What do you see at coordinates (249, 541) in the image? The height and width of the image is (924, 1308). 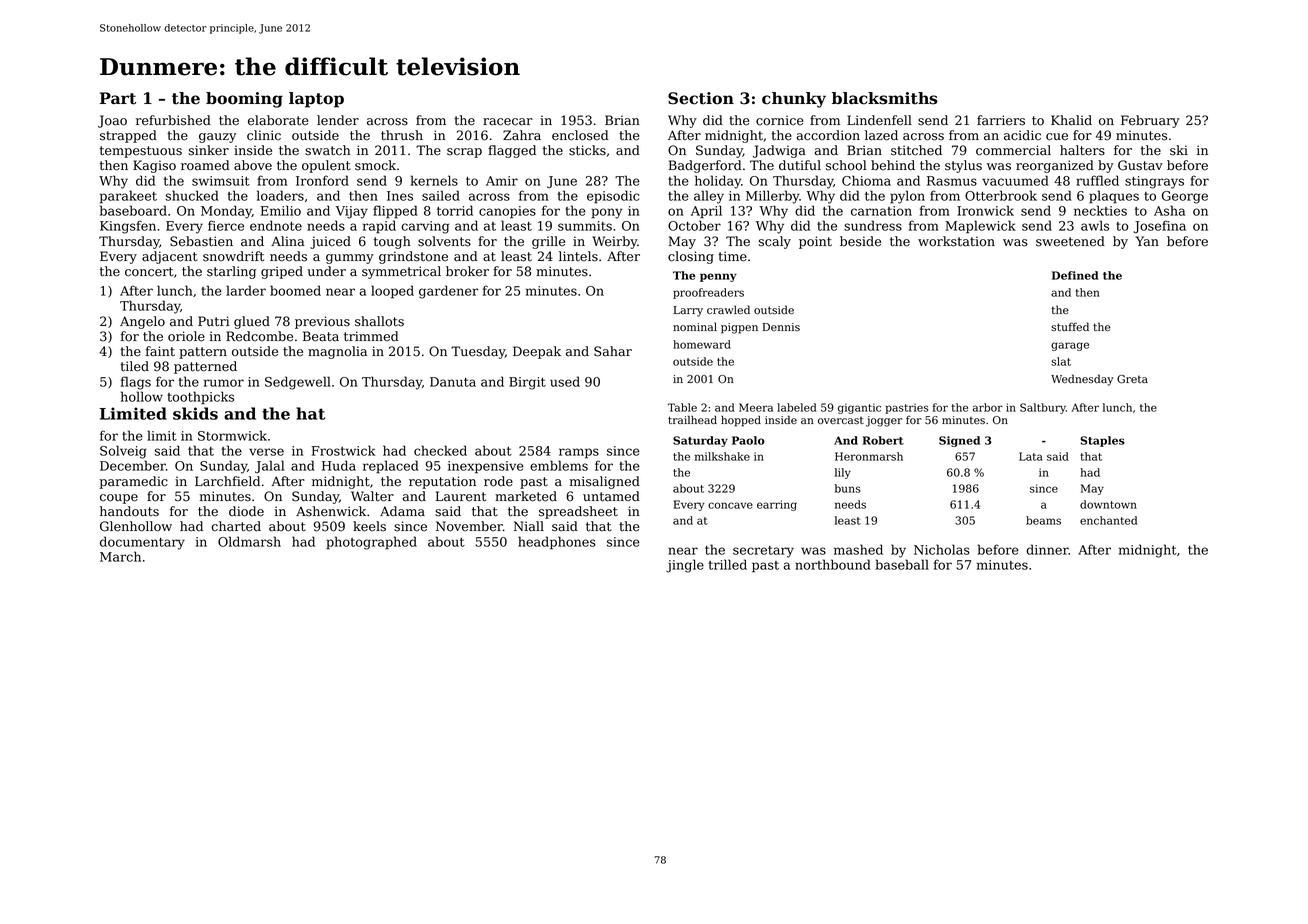 I see `Oldmarsh` at bounding box center [249, 541].
